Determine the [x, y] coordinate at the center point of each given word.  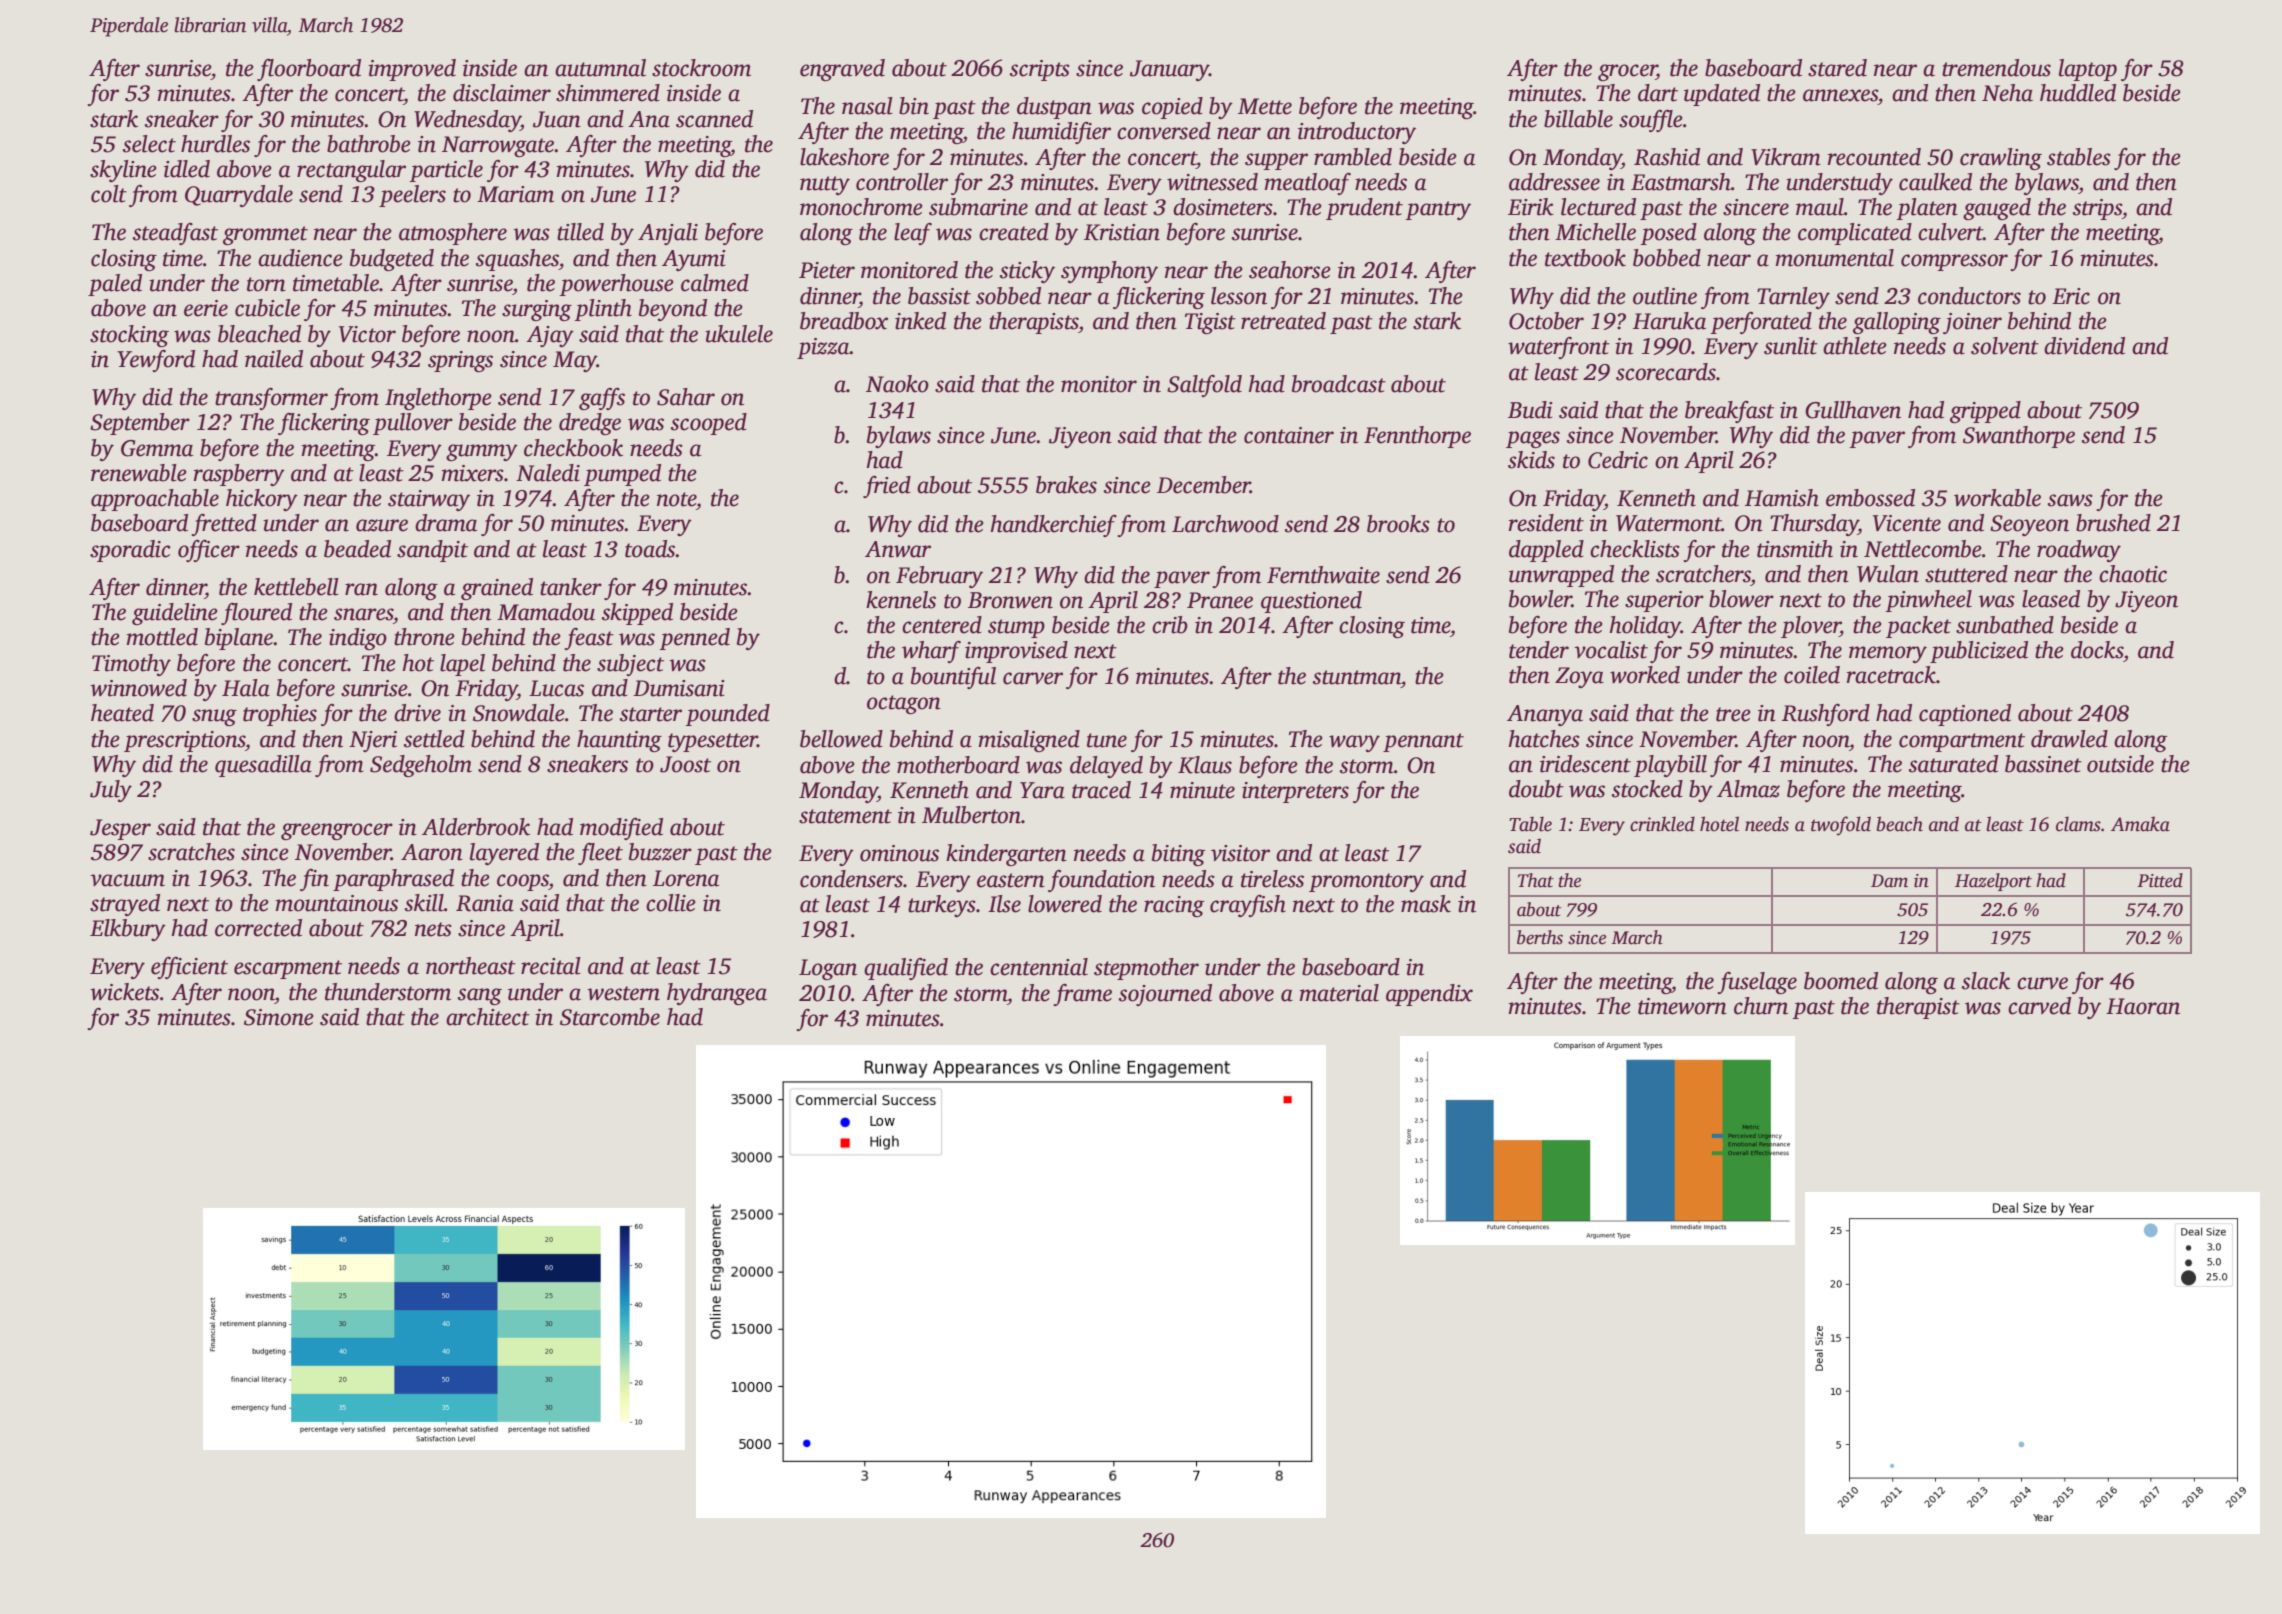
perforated [1761, 323]
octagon [904, 704]
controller [902, 182]
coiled [1812, 675]
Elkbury [128, 930]
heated [122, 713]
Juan [557, 119]
